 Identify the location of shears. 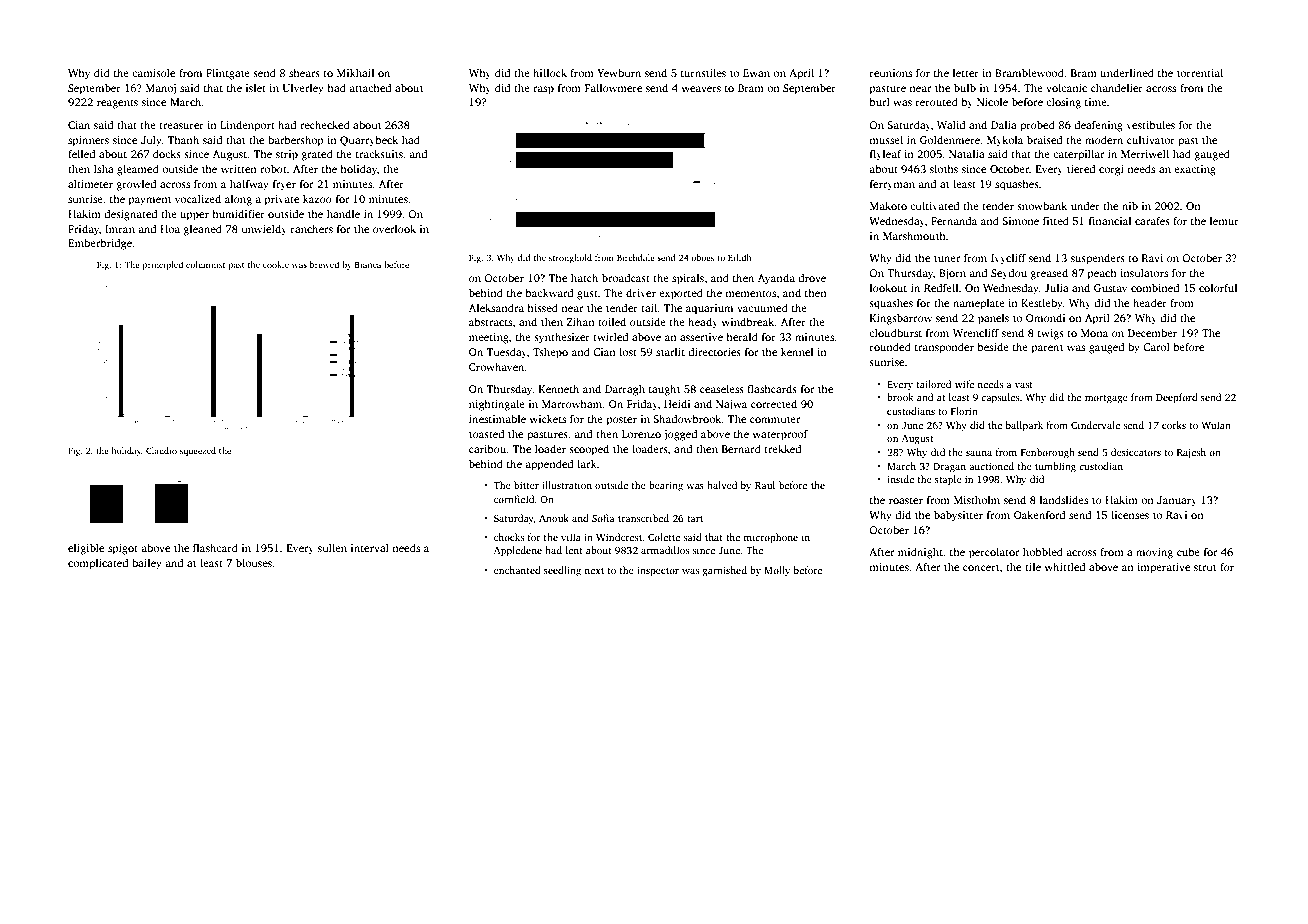
(304, 73).
